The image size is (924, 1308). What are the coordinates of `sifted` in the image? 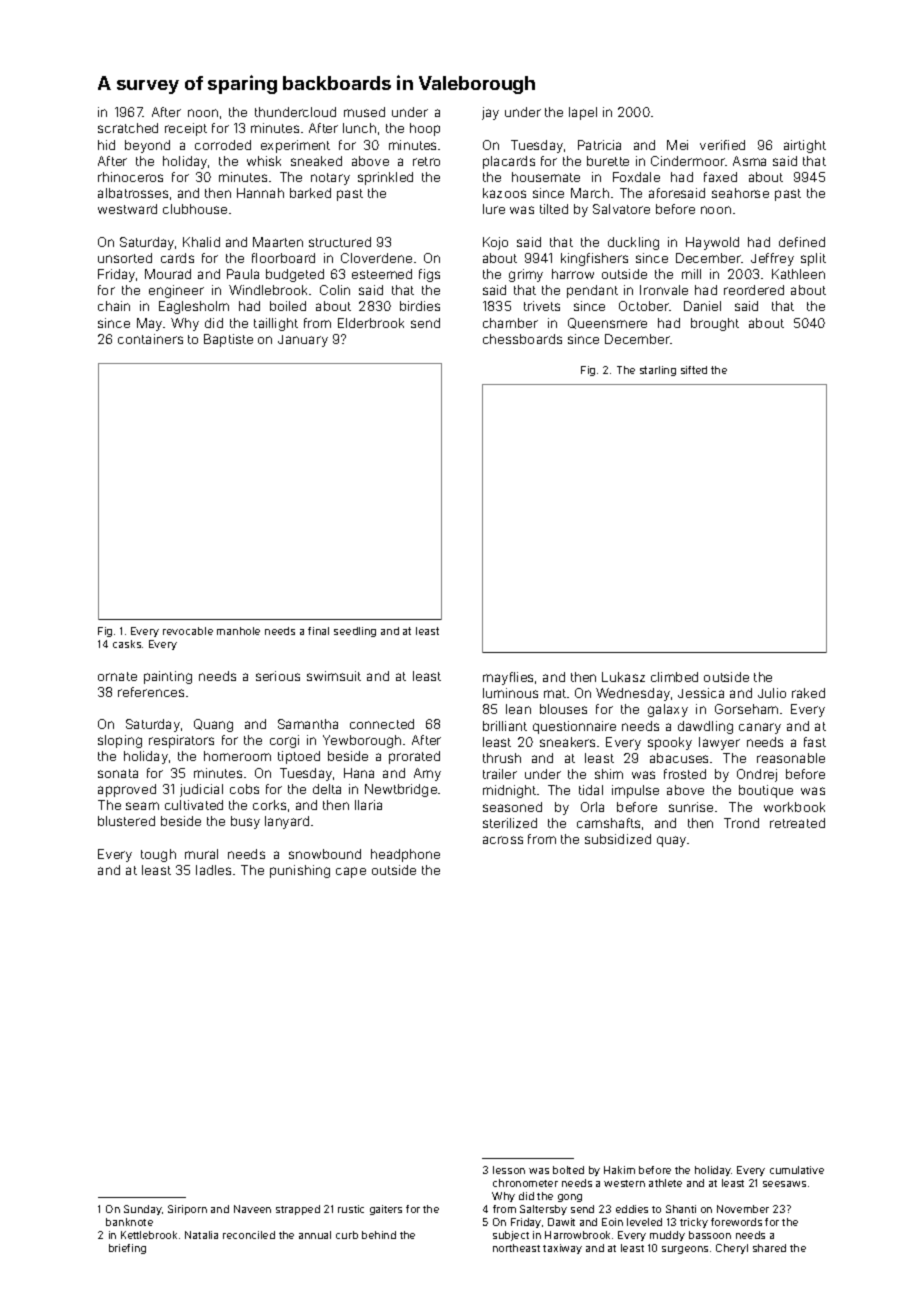 It's located at (694, 370).
